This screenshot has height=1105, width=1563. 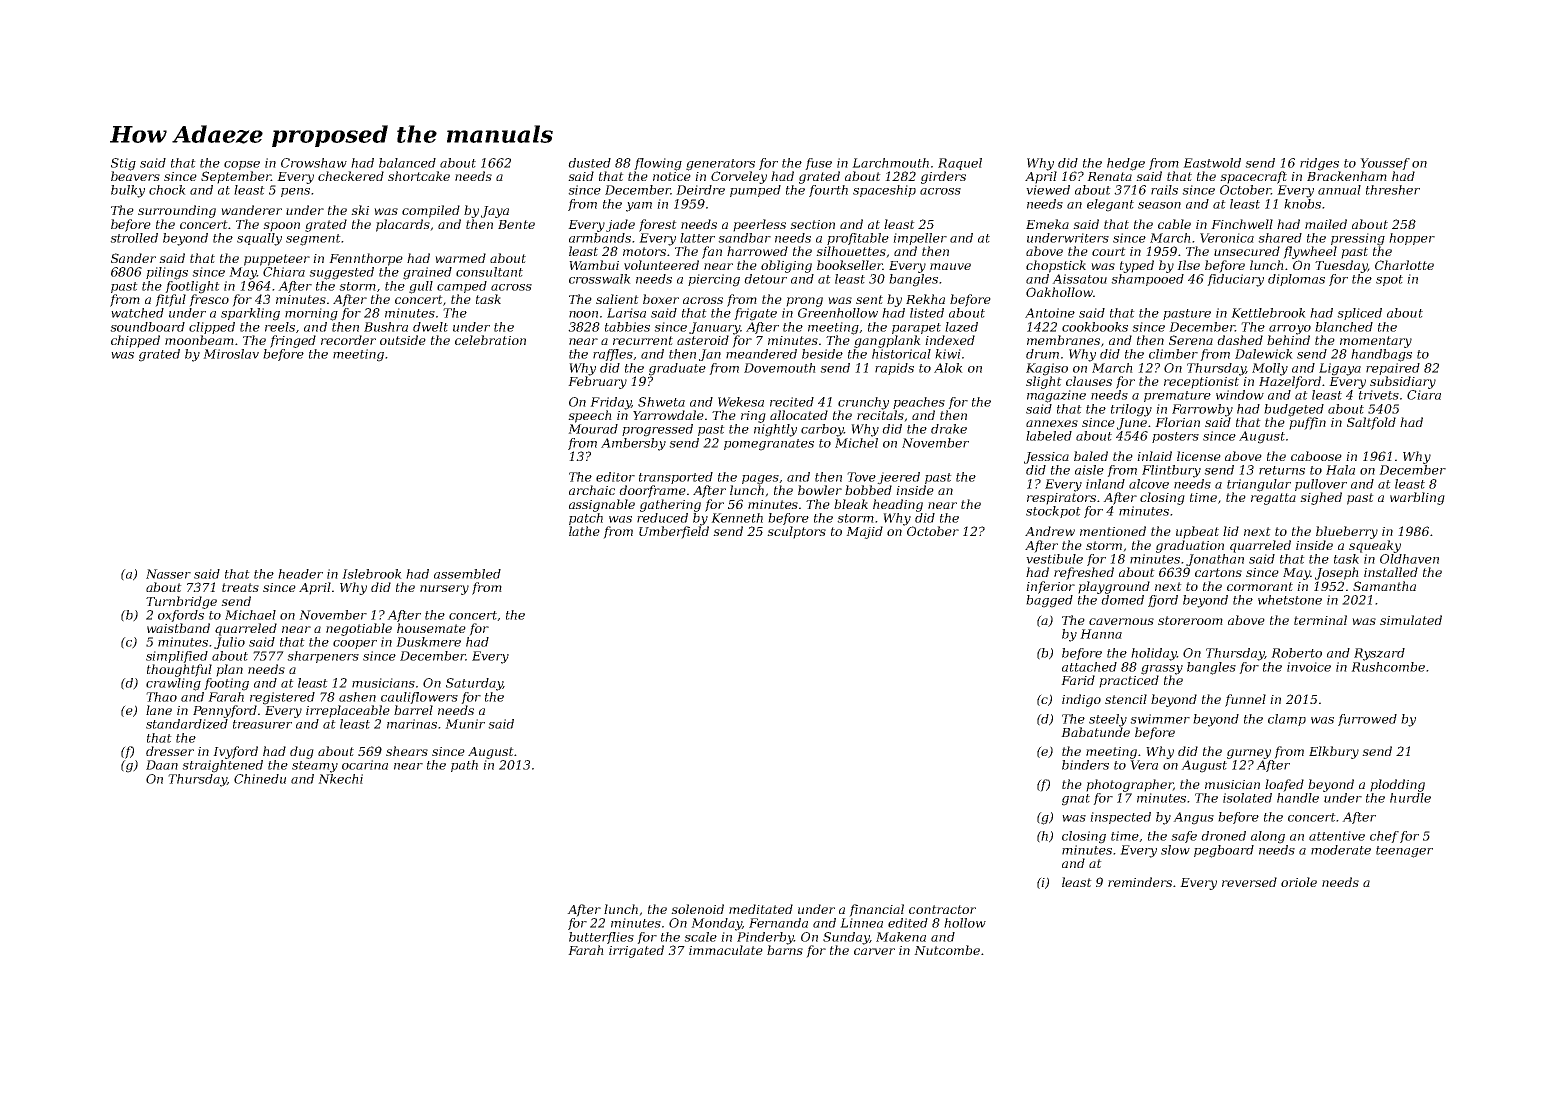 I want to click on receptionist, so click(x=1201, y=383).
